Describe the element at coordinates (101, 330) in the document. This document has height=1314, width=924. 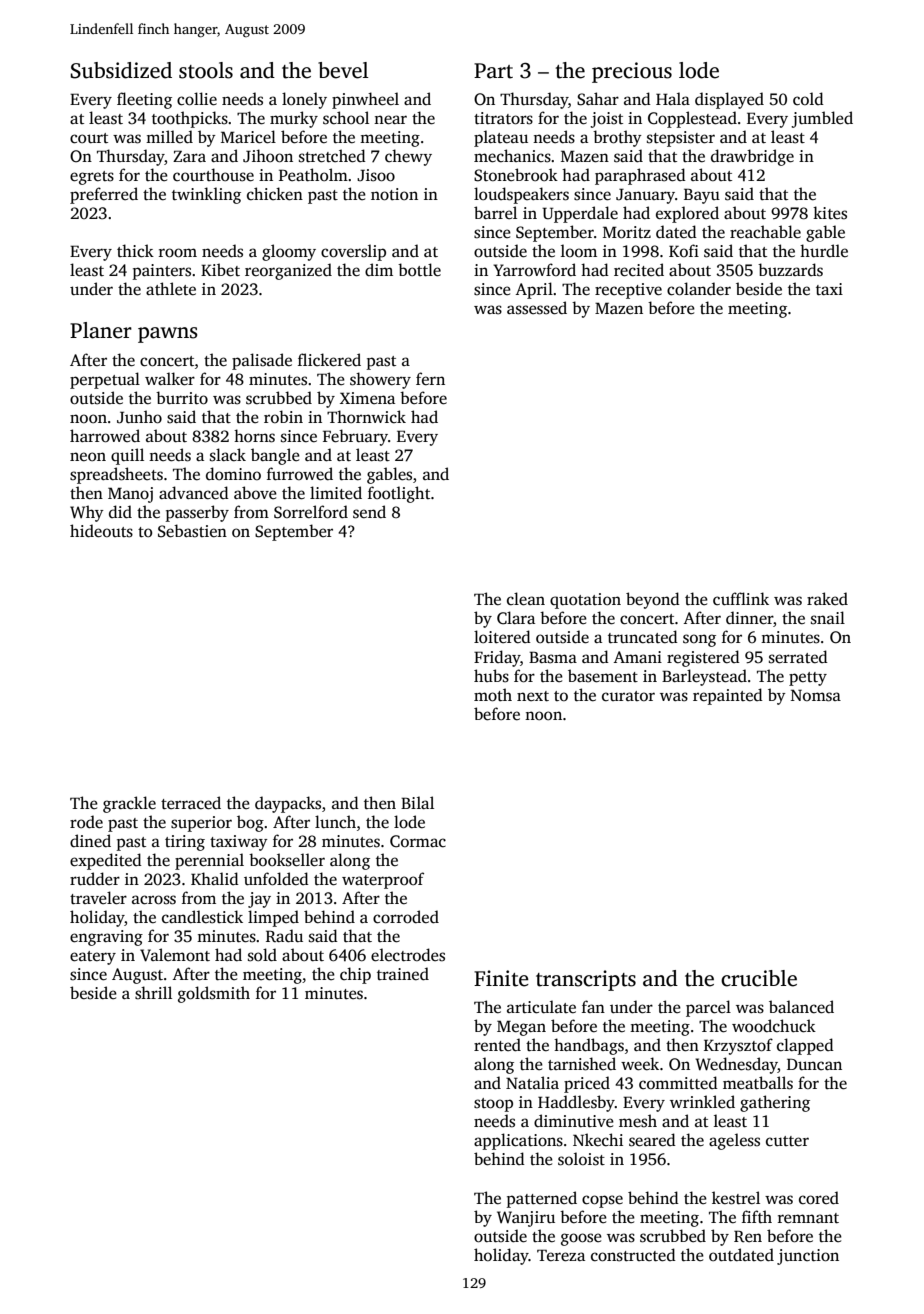
I see `Planer` at that location.
